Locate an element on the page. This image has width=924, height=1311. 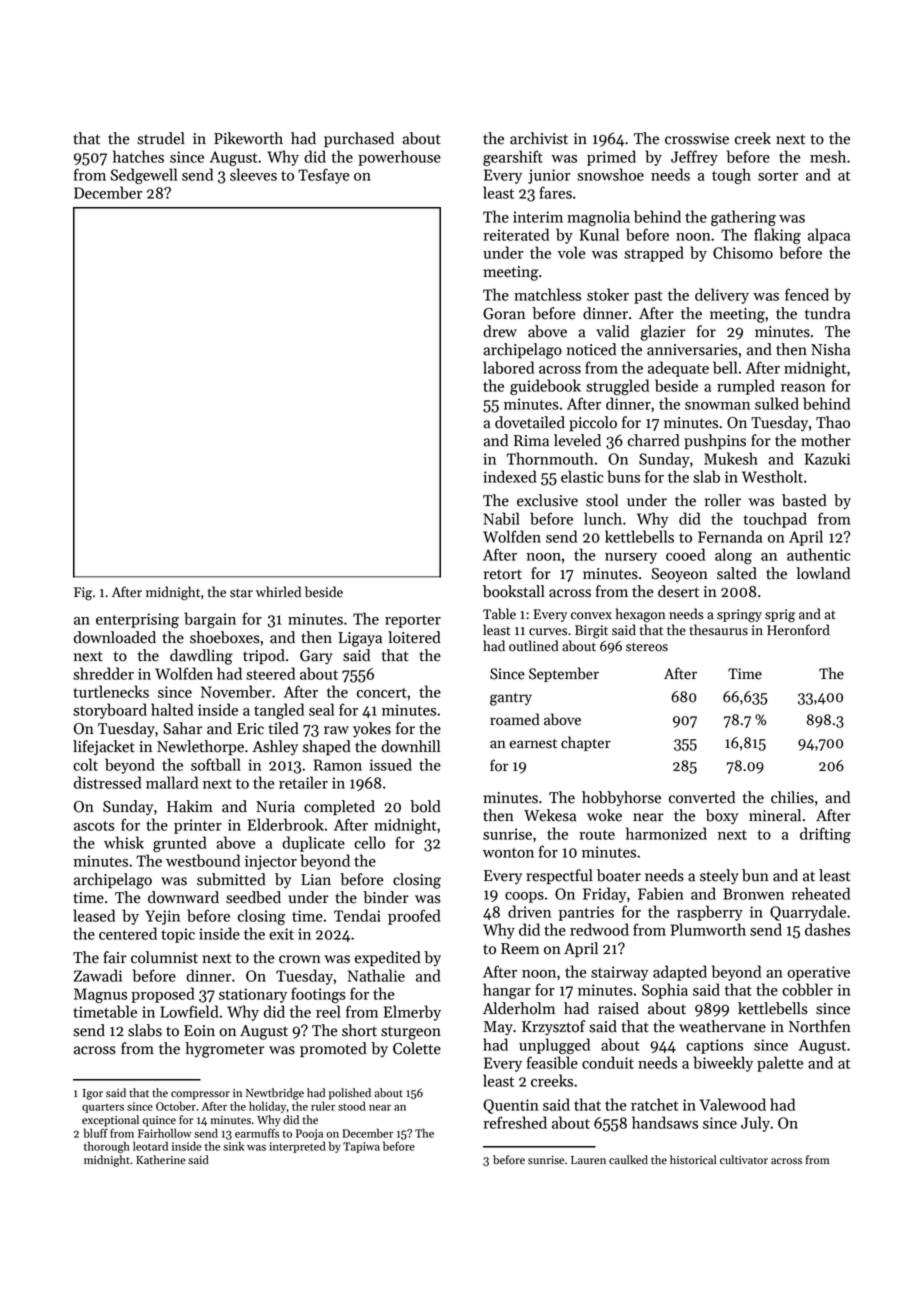
bold is located at coordinates (425, 806).
